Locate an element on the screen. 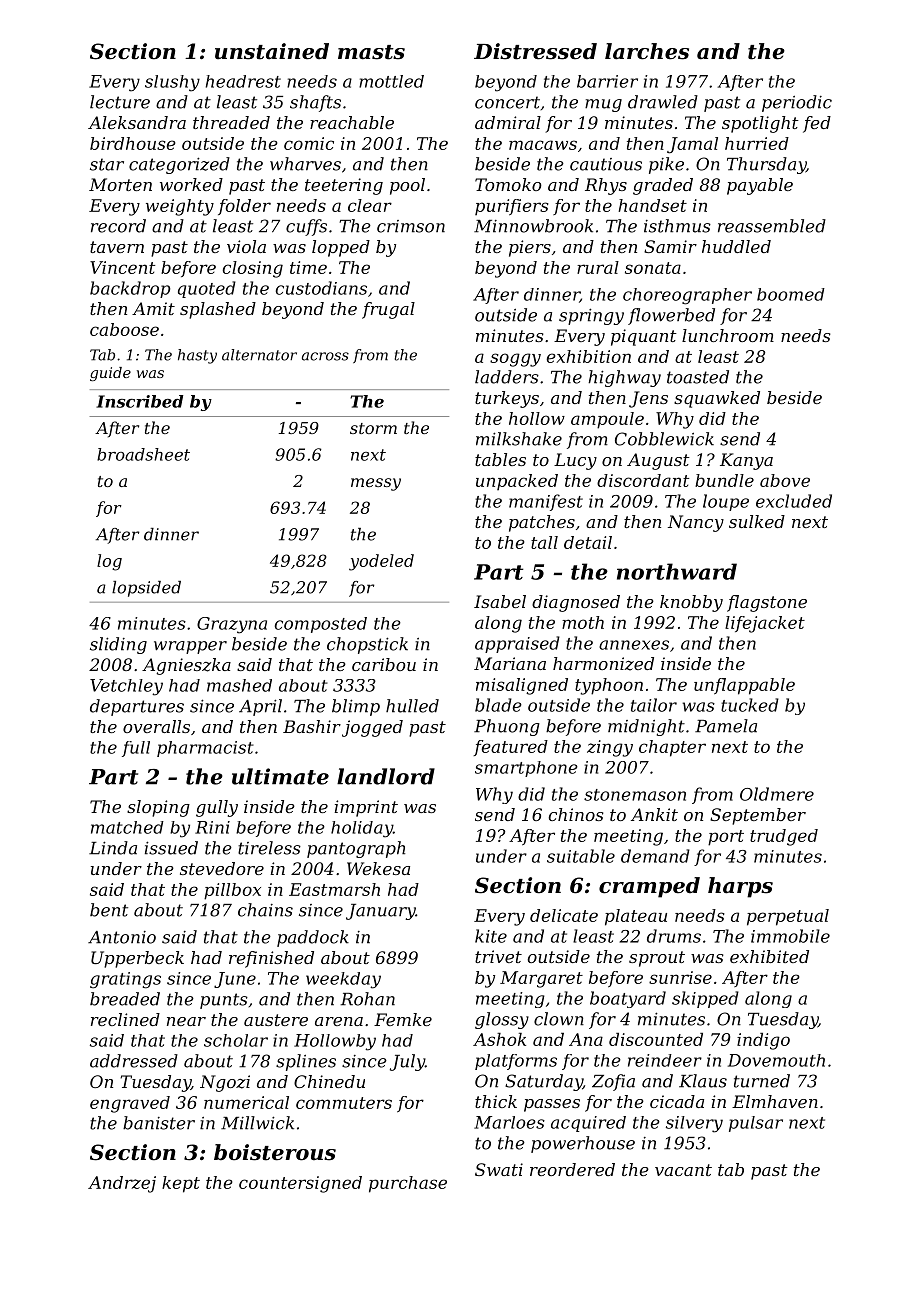 This screenshot has height=1308, width=924. matched is located at coordinates (127, 827).
